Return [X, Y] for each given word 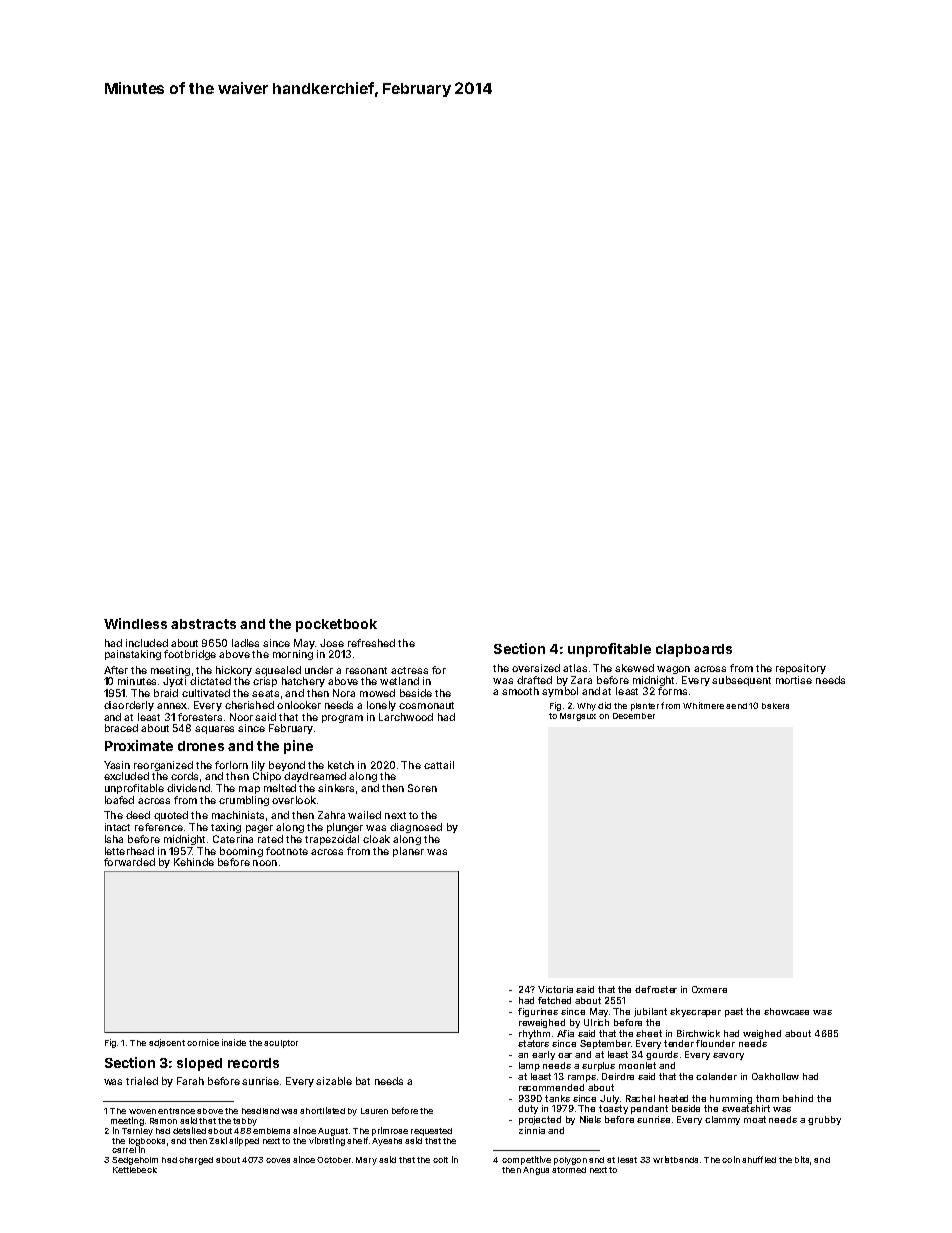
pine [298, 747]
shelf [357, 1140]
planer [408, 852]
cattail [439, 765]
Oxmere [709, 989]
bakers [775, 706]
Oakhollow [775, 1076]
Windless [135, 623]
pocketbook [336, 625]
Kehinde [194, 862]
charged [196, 1161]
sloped [199, 1064]
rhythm [534, 1034]
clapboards [694, 650]
